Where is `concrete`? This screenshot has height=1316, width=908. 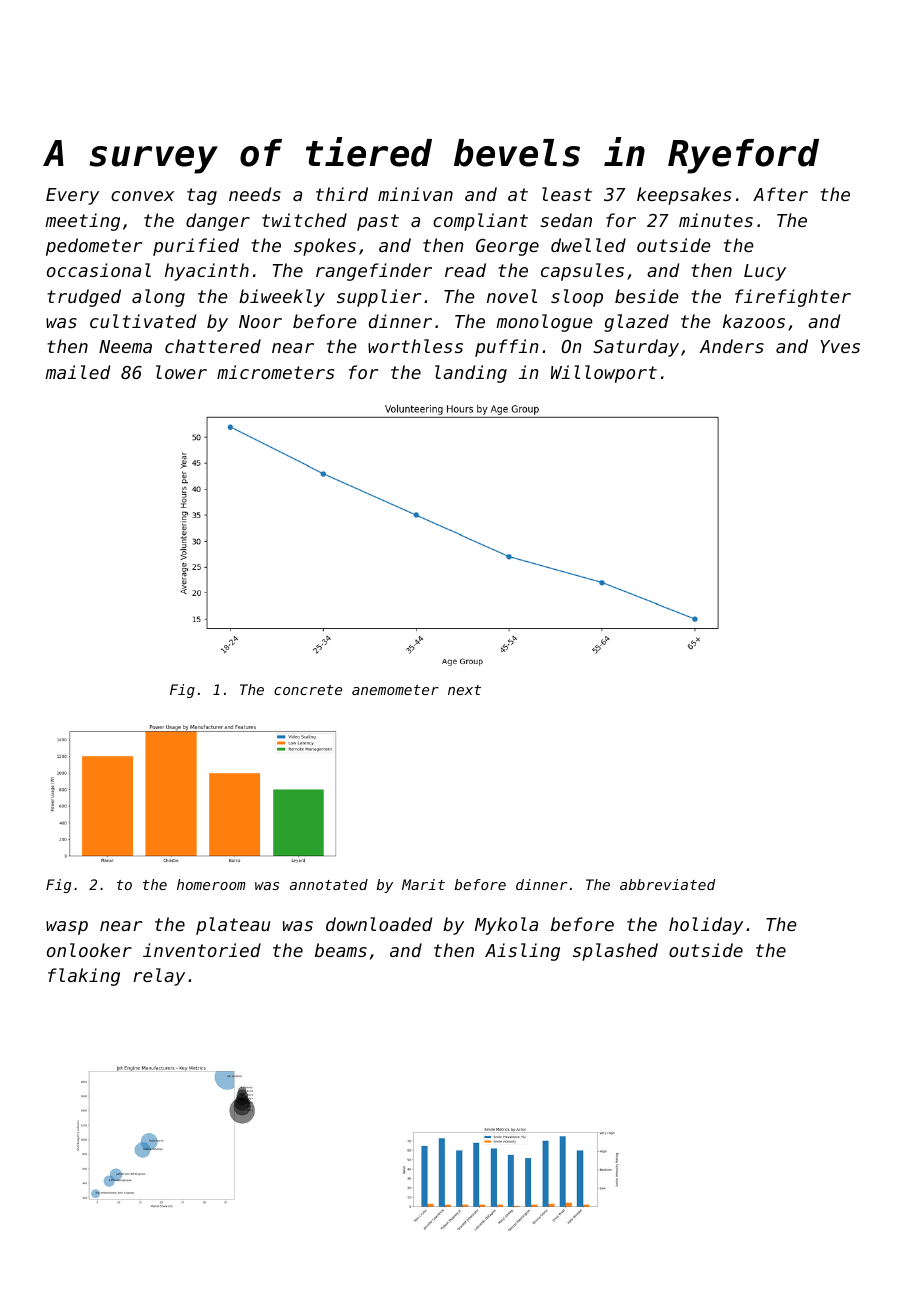 concrete is located at coordinates (308, 690).
